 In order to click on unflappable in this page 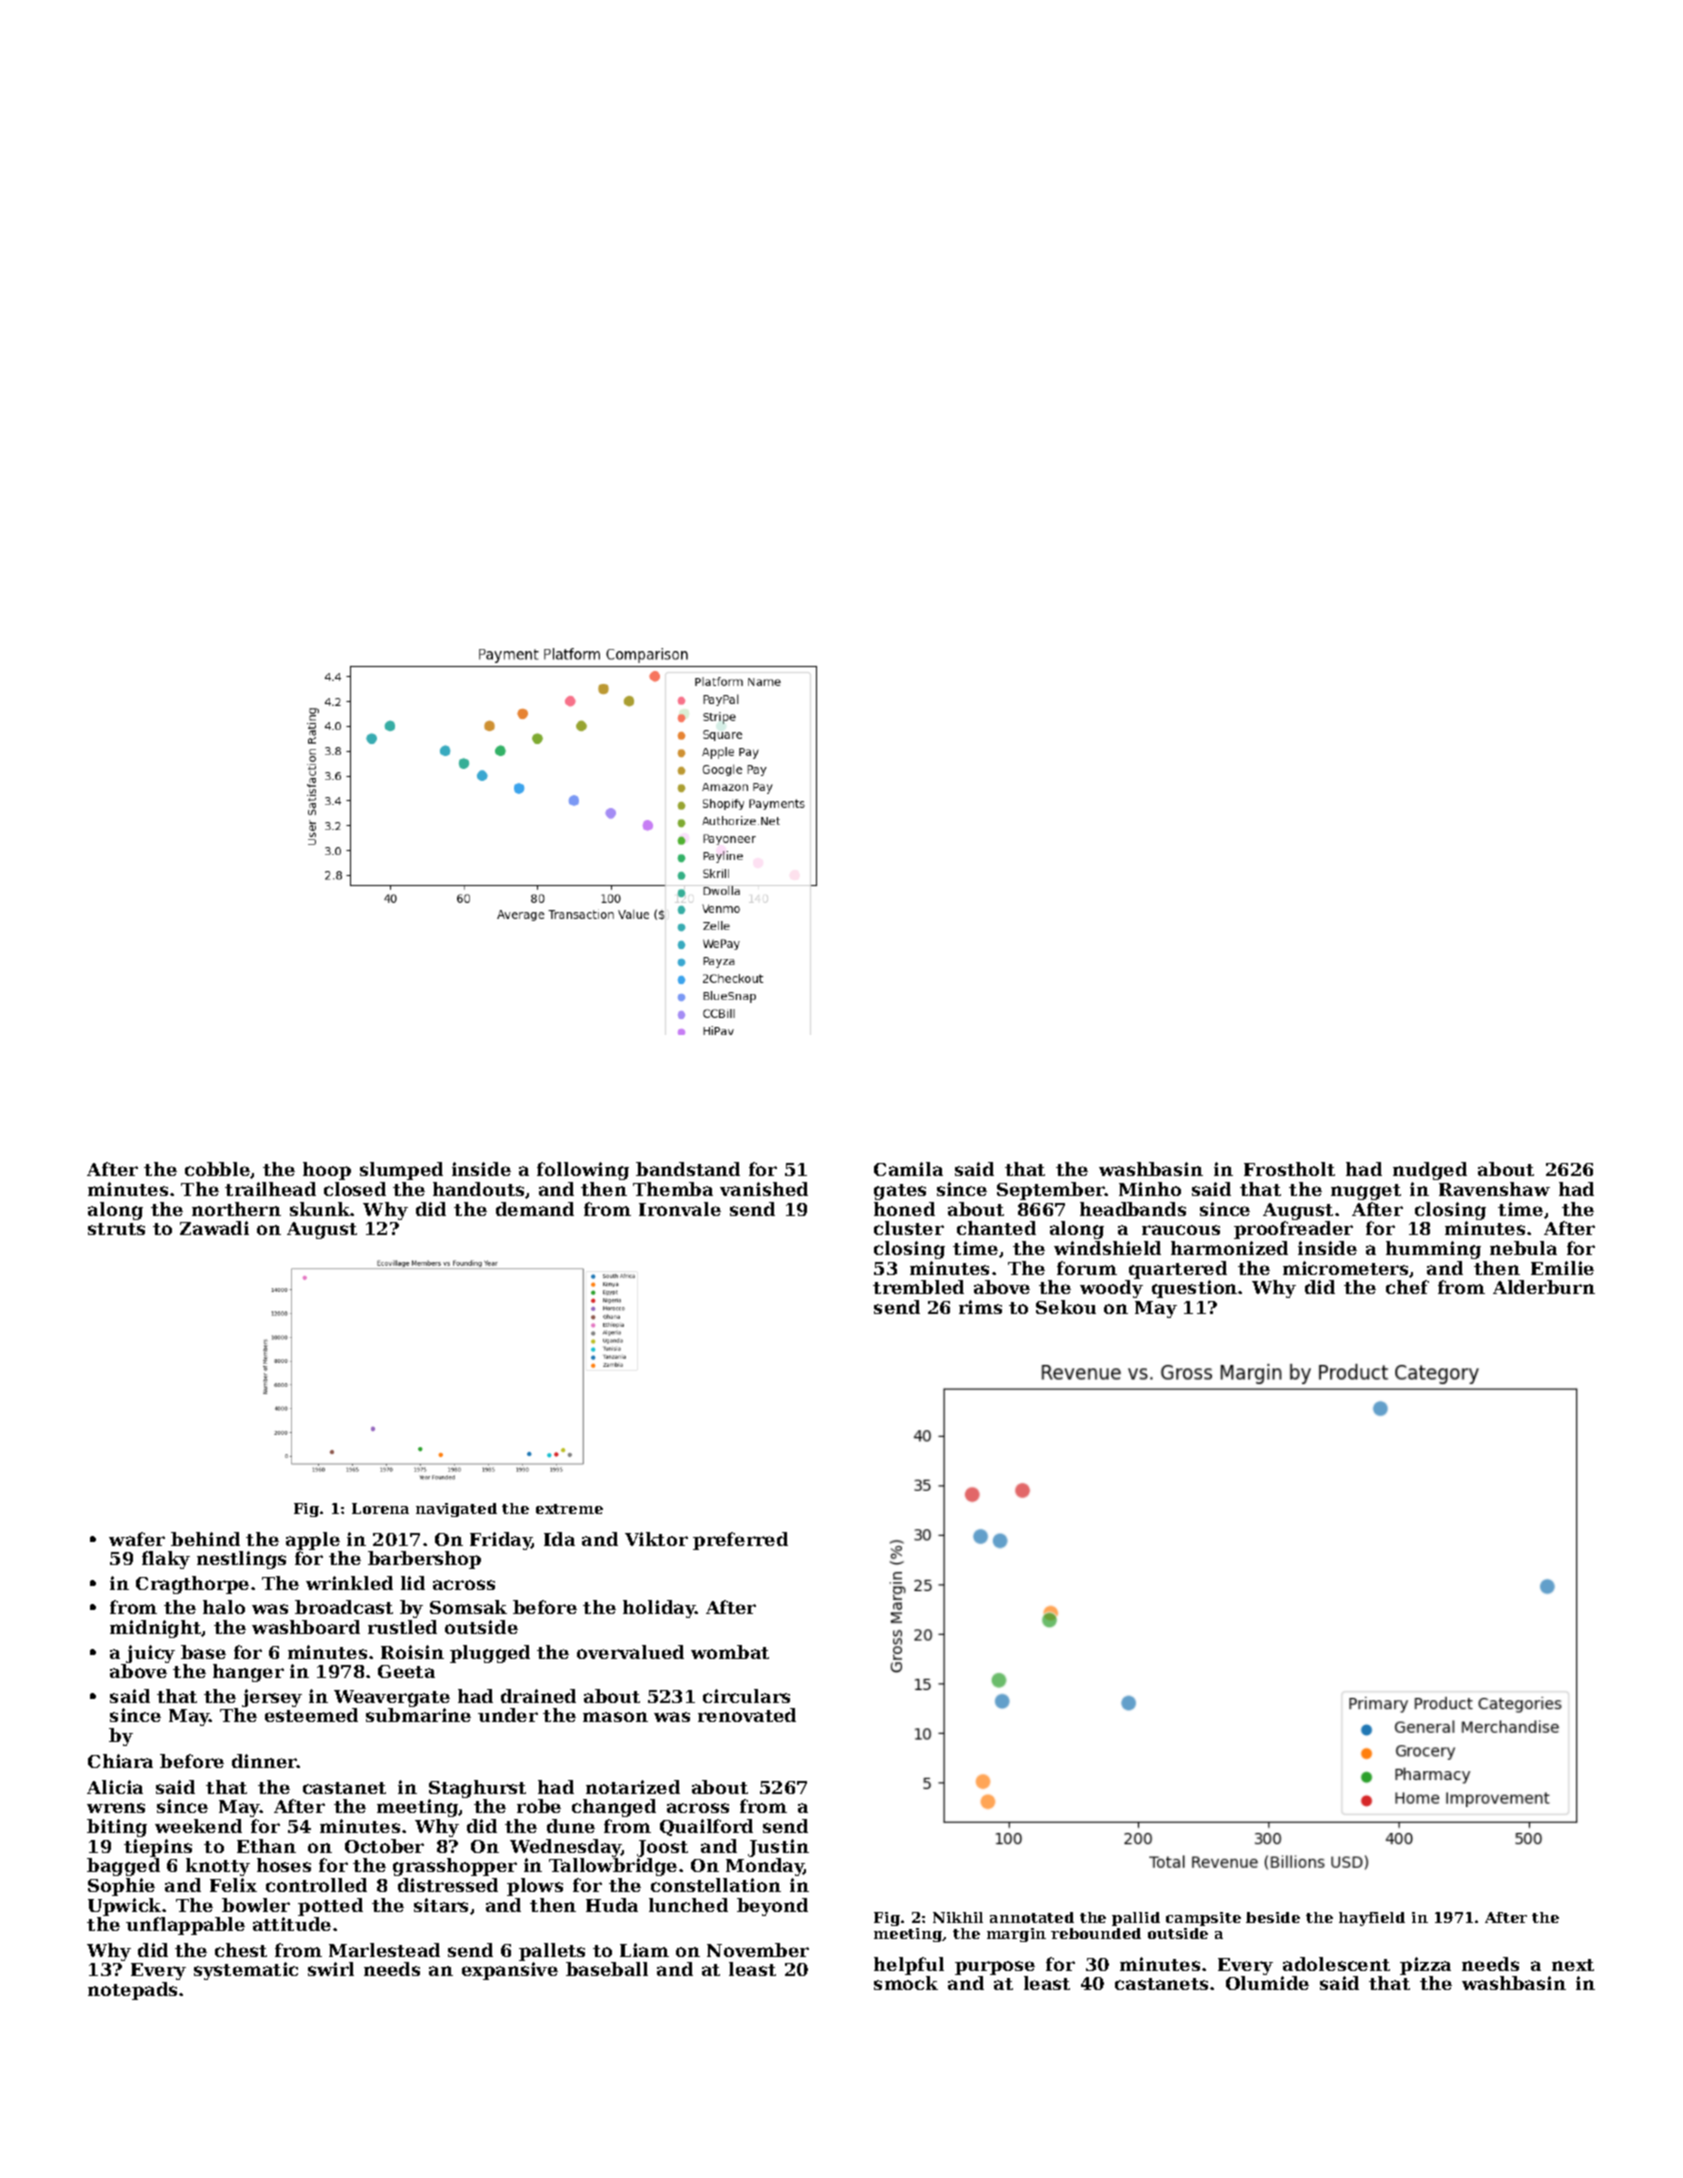, I will do `click(185, 1926)`.
